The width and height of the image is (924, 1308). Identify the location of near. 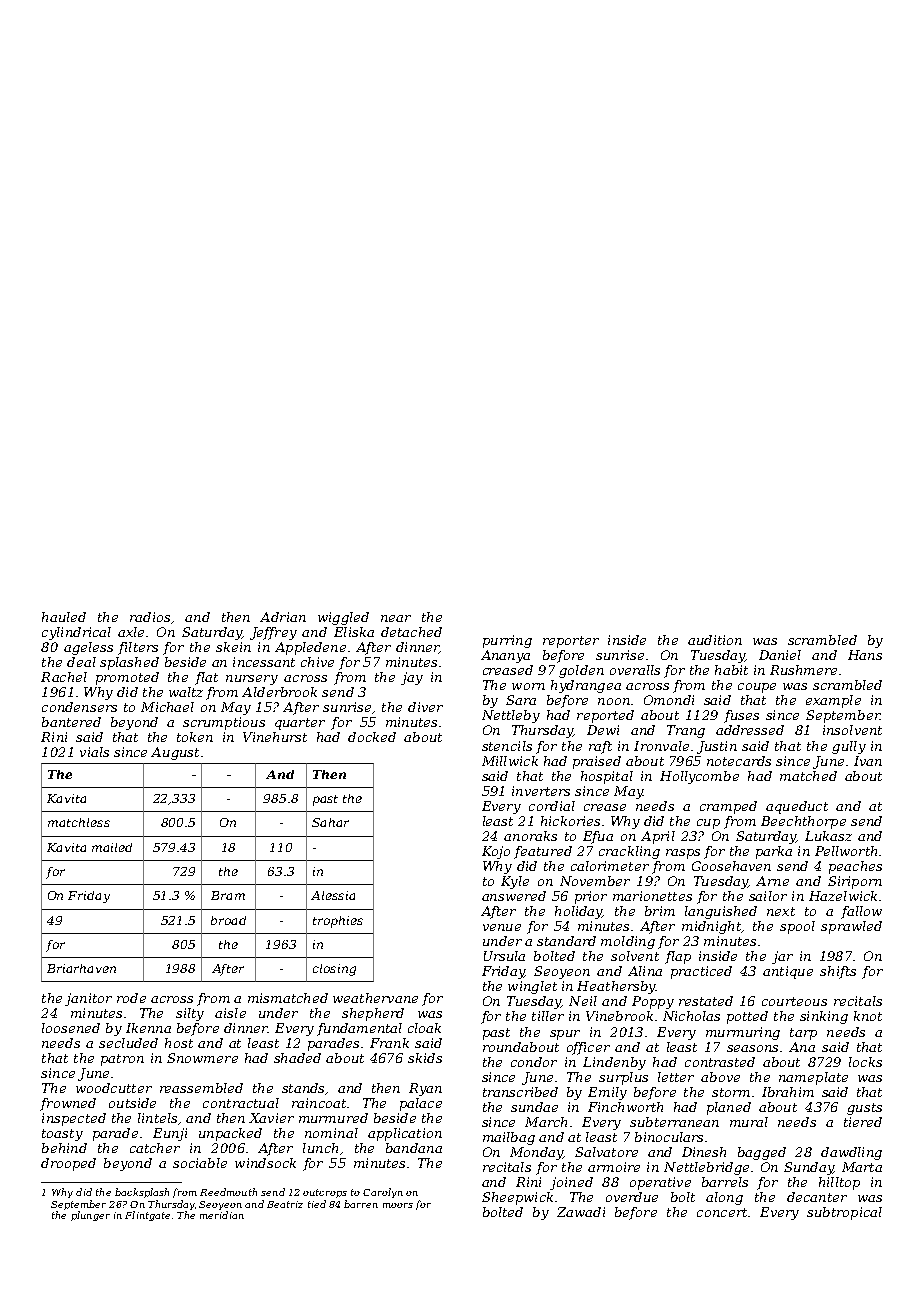
(396, 618).
